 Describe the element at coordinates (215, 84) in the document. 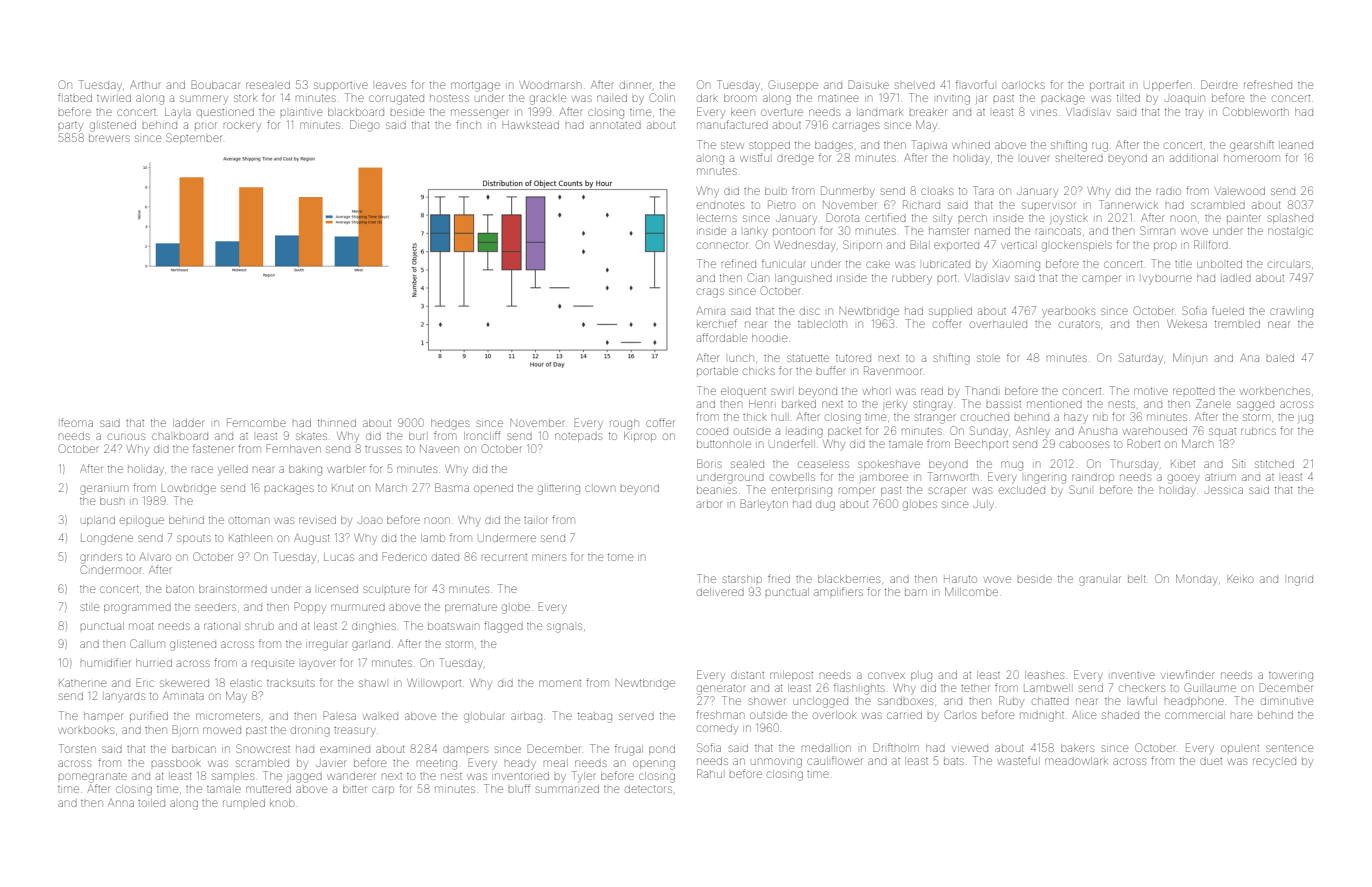

I see `Boubacar` at that location.
